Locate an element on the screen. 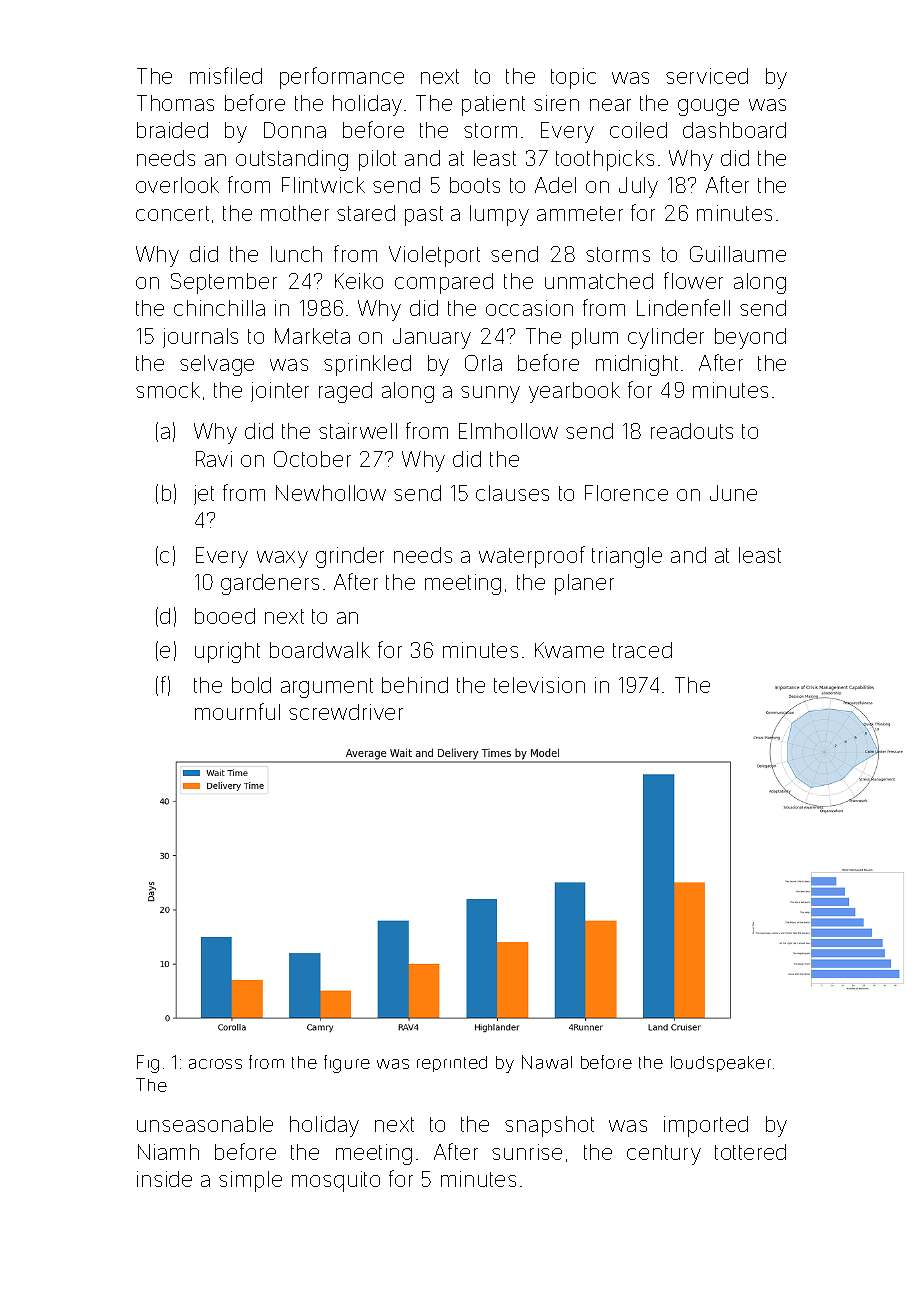  boardwalk is located at coordinates (320, 650).
